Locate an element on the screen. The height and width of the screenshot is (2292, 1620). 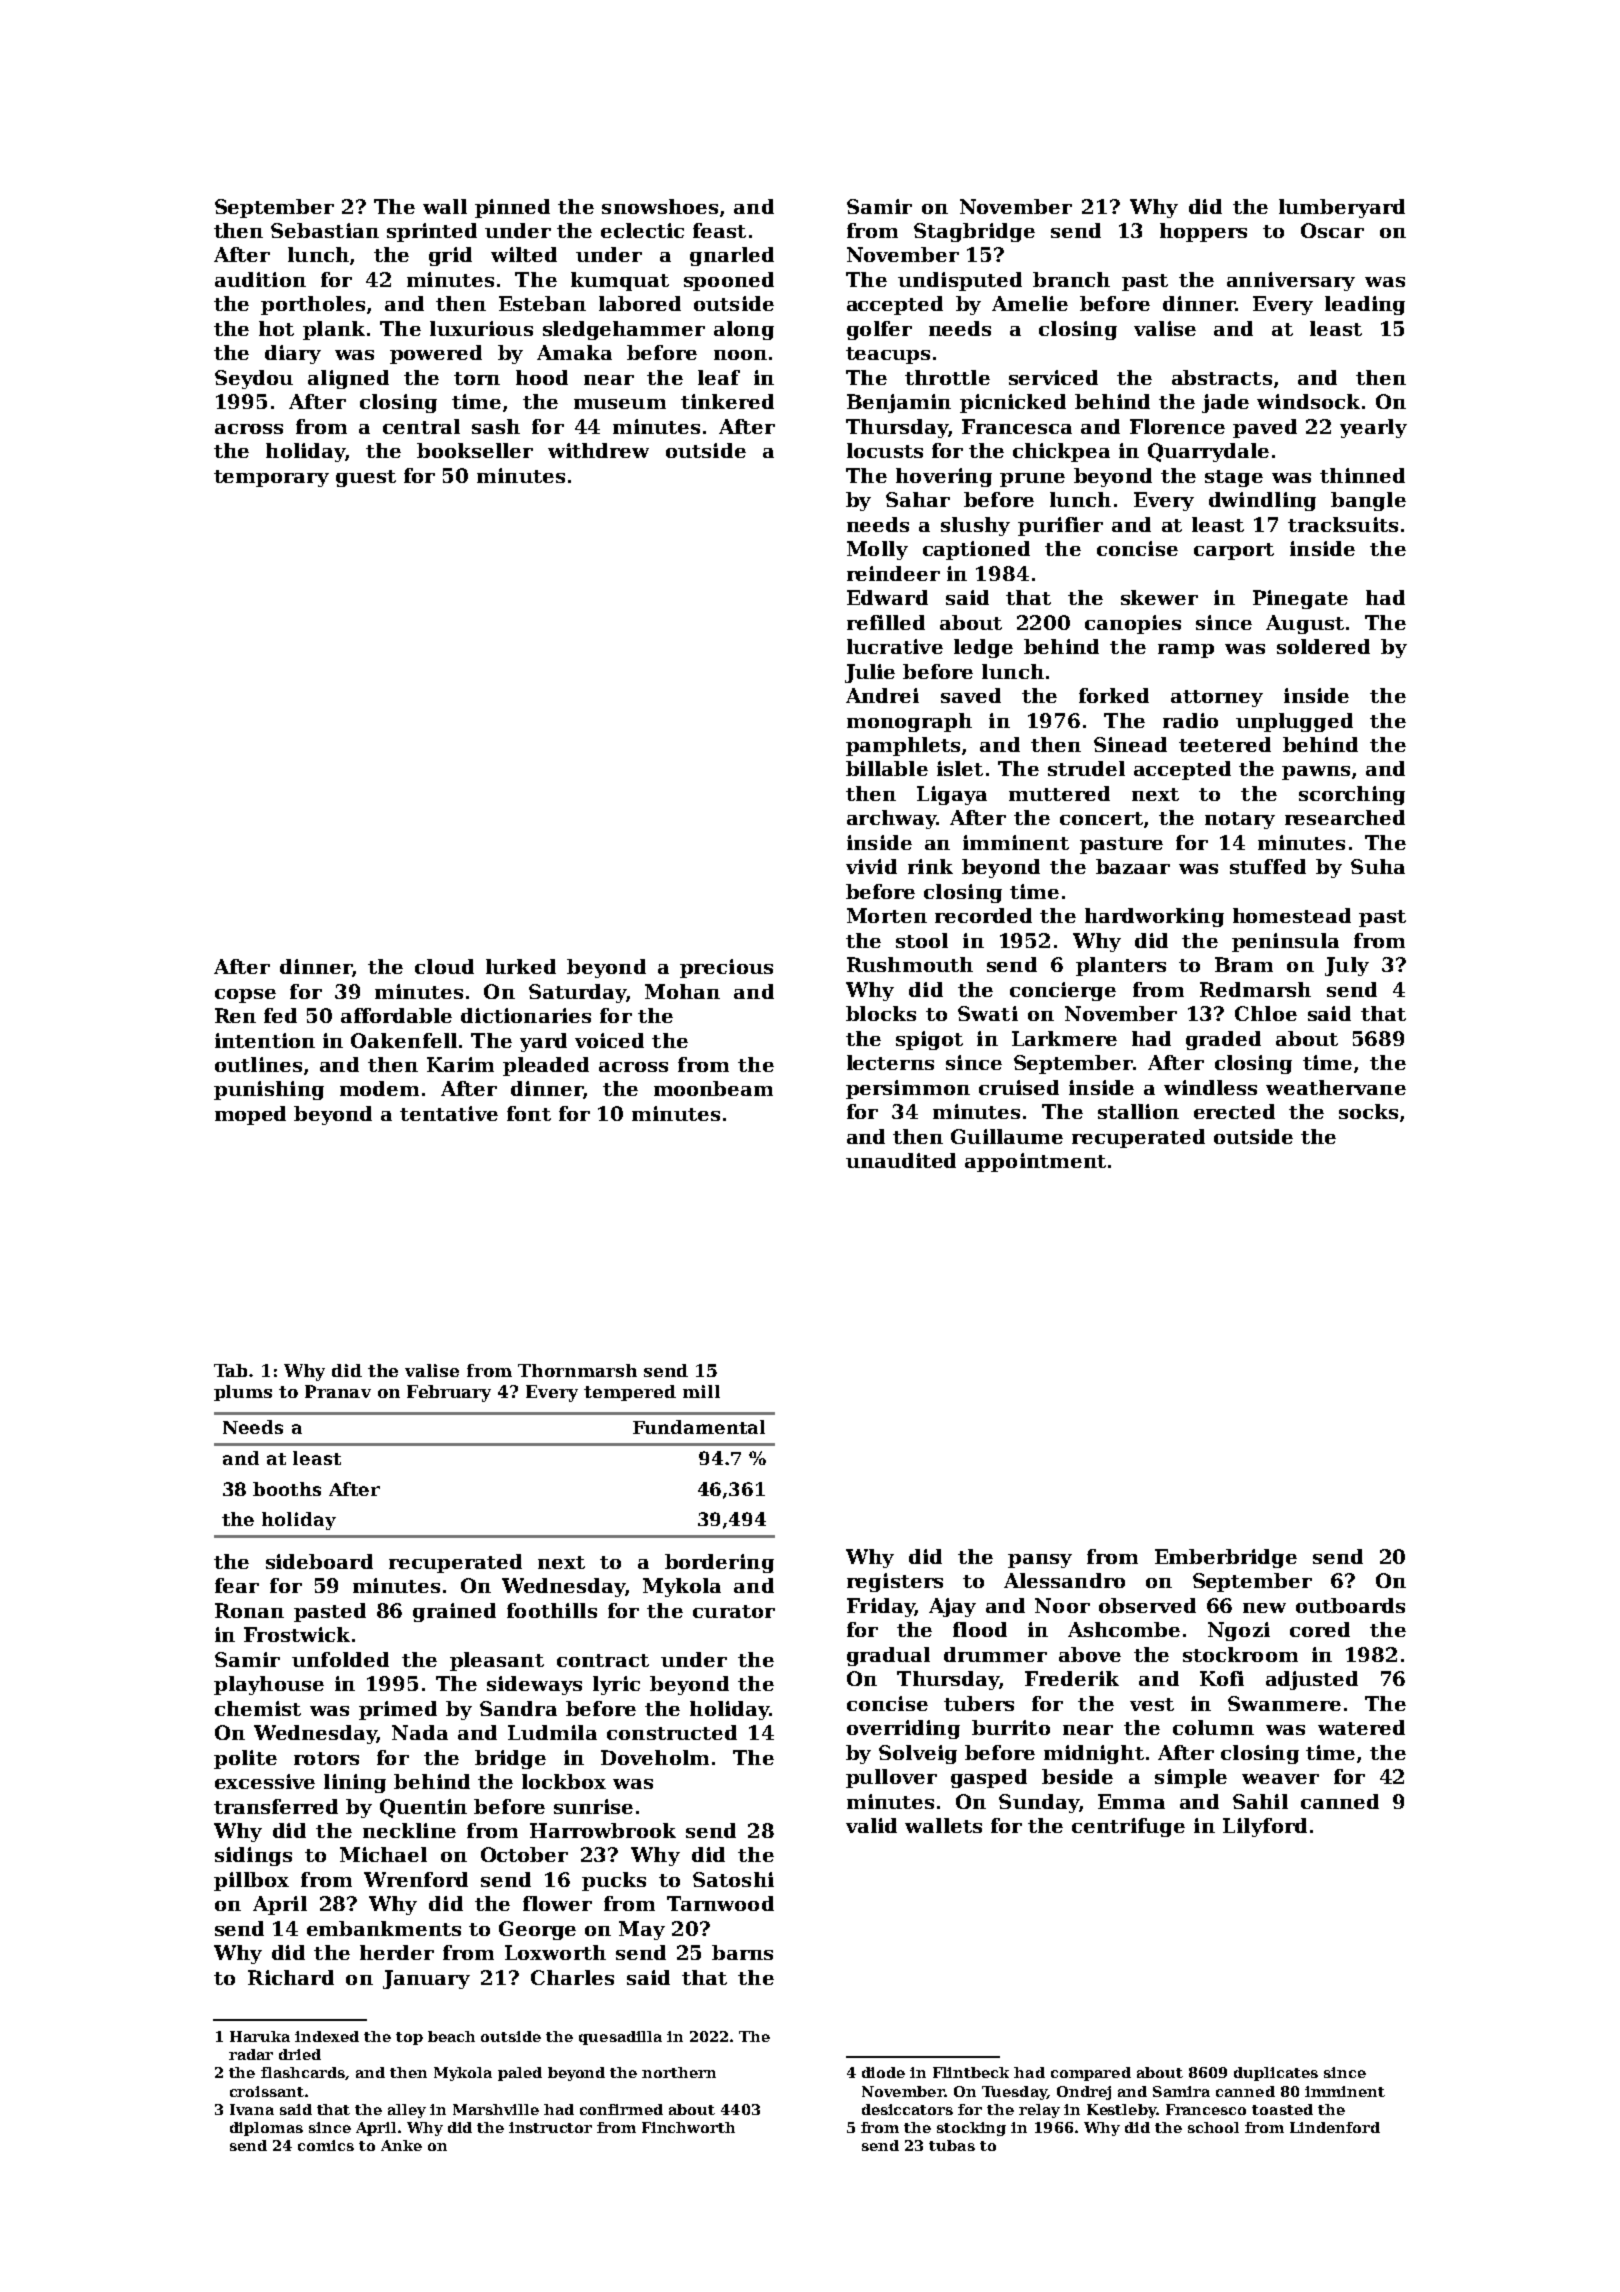
burrito is located at coordinates (1011, 1727).
